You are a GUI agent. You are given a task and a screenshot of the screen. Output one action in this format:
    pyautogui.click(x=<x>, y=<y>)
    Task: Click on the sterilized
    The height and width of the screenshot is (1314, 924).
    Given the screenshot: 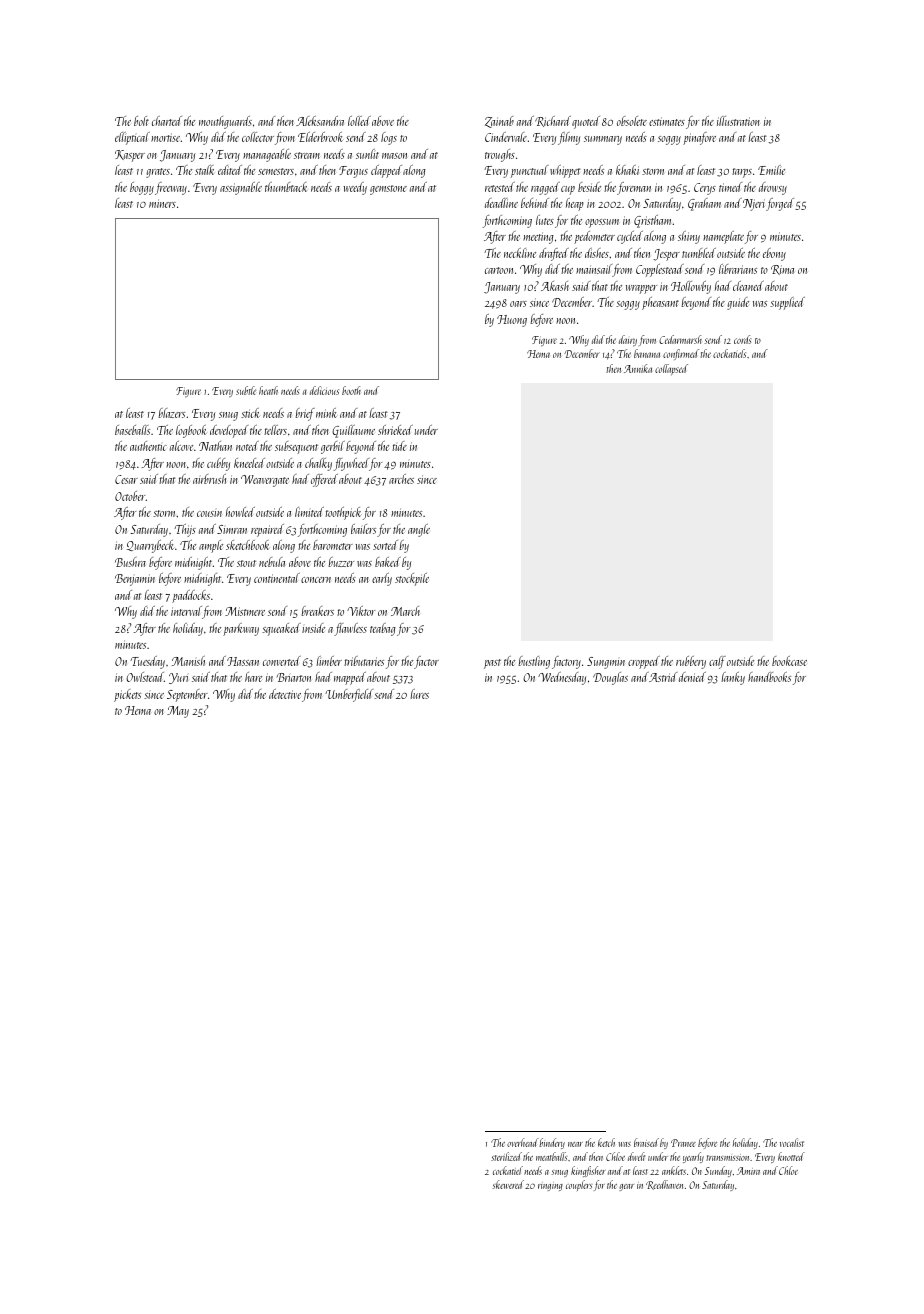 What is the action you would take?
    pyautogui.click(x=506, y=1156)
